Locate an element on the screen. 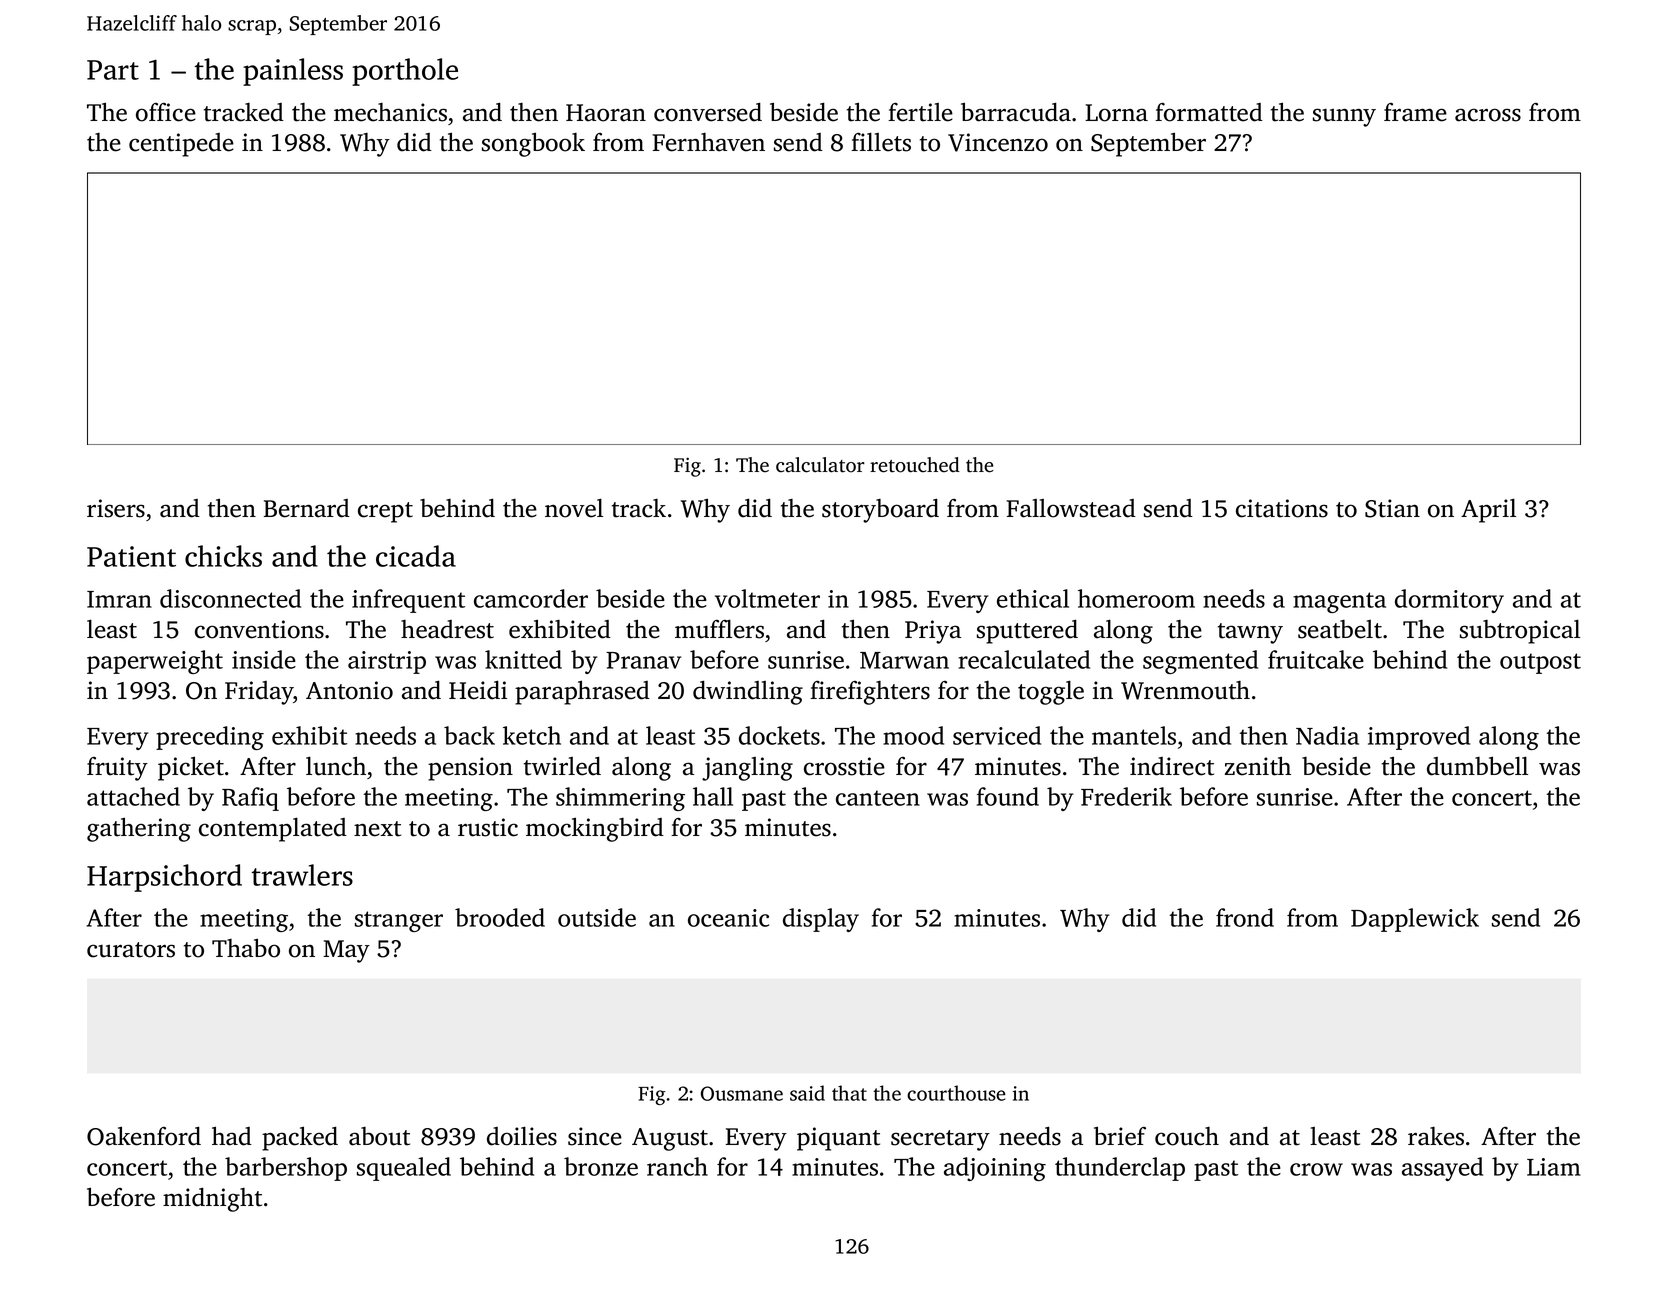 This screenshot has height=1289, width=1668. Part is located at coordinates (113, 70).
